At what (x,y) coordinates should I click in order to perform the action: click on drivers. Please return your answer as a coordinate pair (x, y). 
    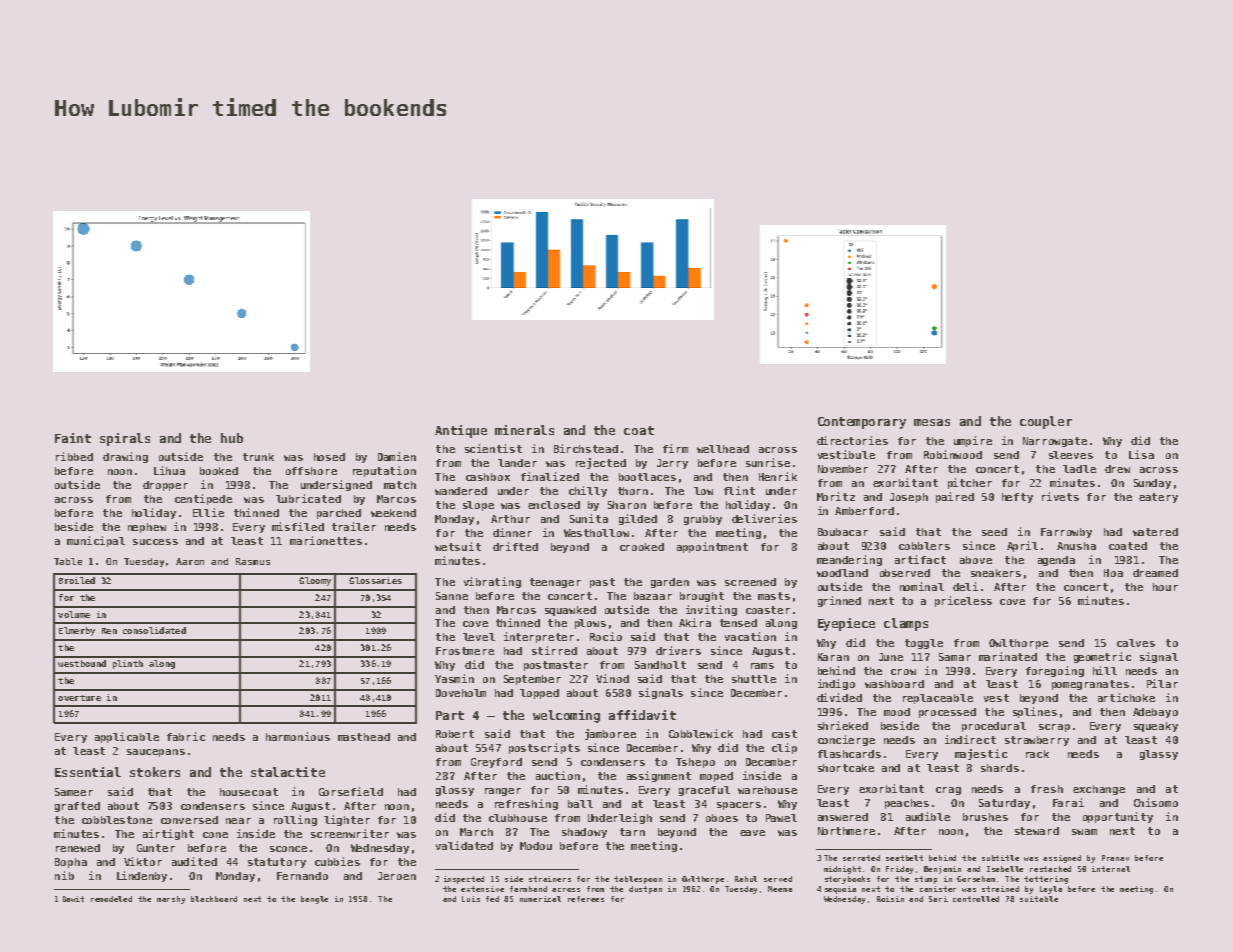
    Looking at the image, I should click on (678, 650).
